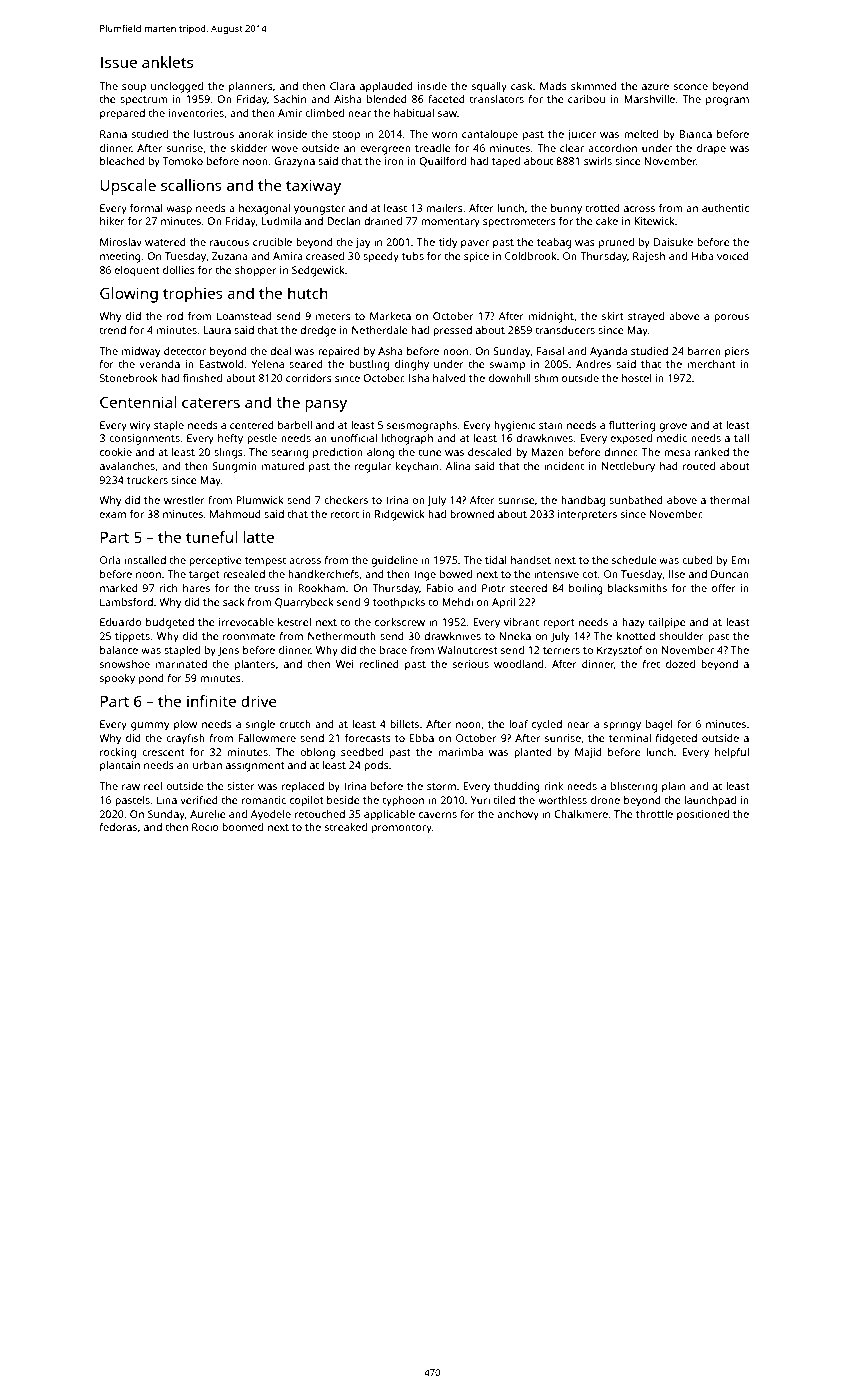 Image resolution: width=849 pixels, height=1400 pixels. What do you see at coordinates (400, 515) in the screenshot?
I see `Ridgewick` at bounding box center [400, 515].
